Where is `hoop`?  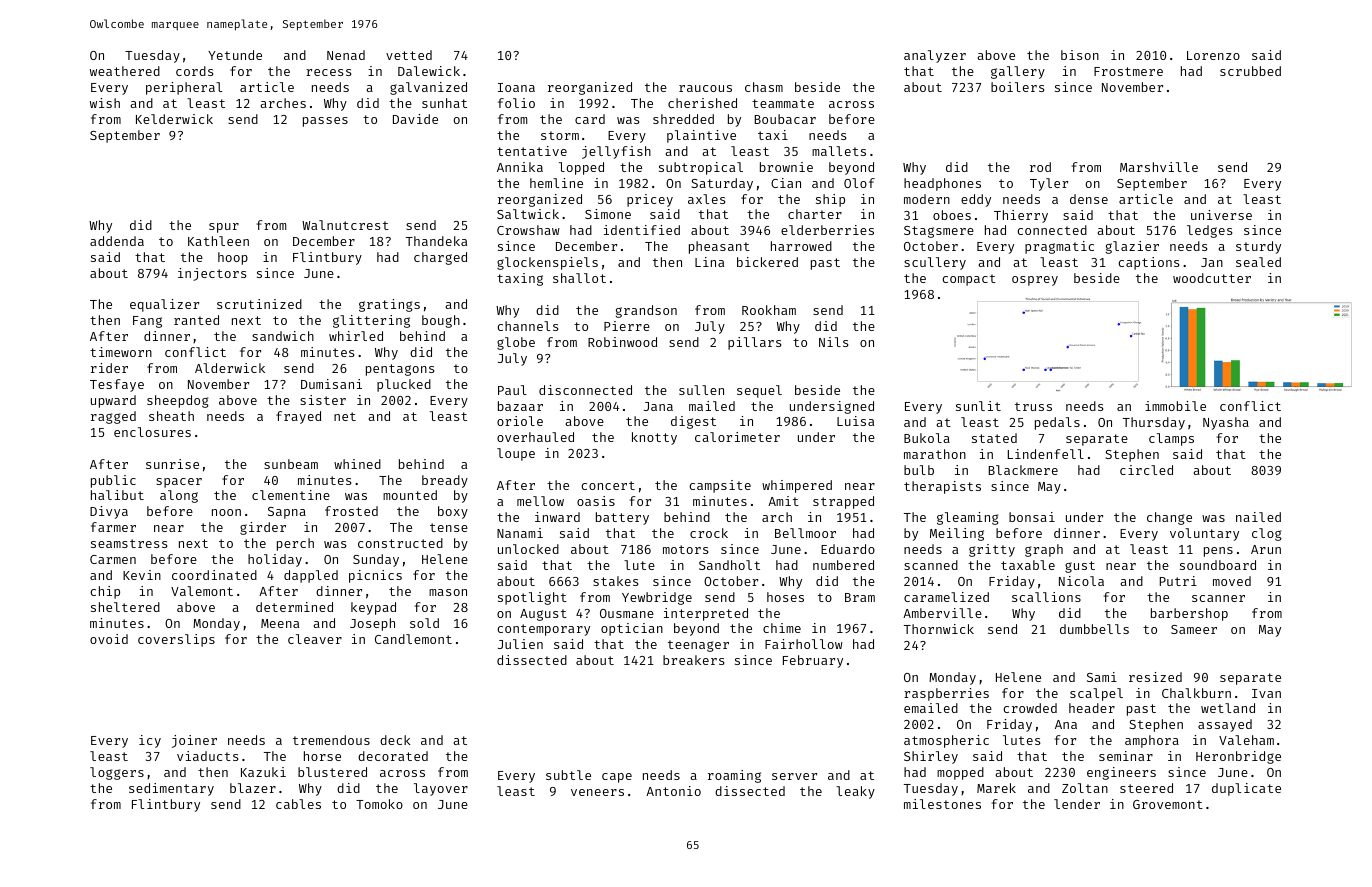
hoop is located at coordinates (233, 258).
